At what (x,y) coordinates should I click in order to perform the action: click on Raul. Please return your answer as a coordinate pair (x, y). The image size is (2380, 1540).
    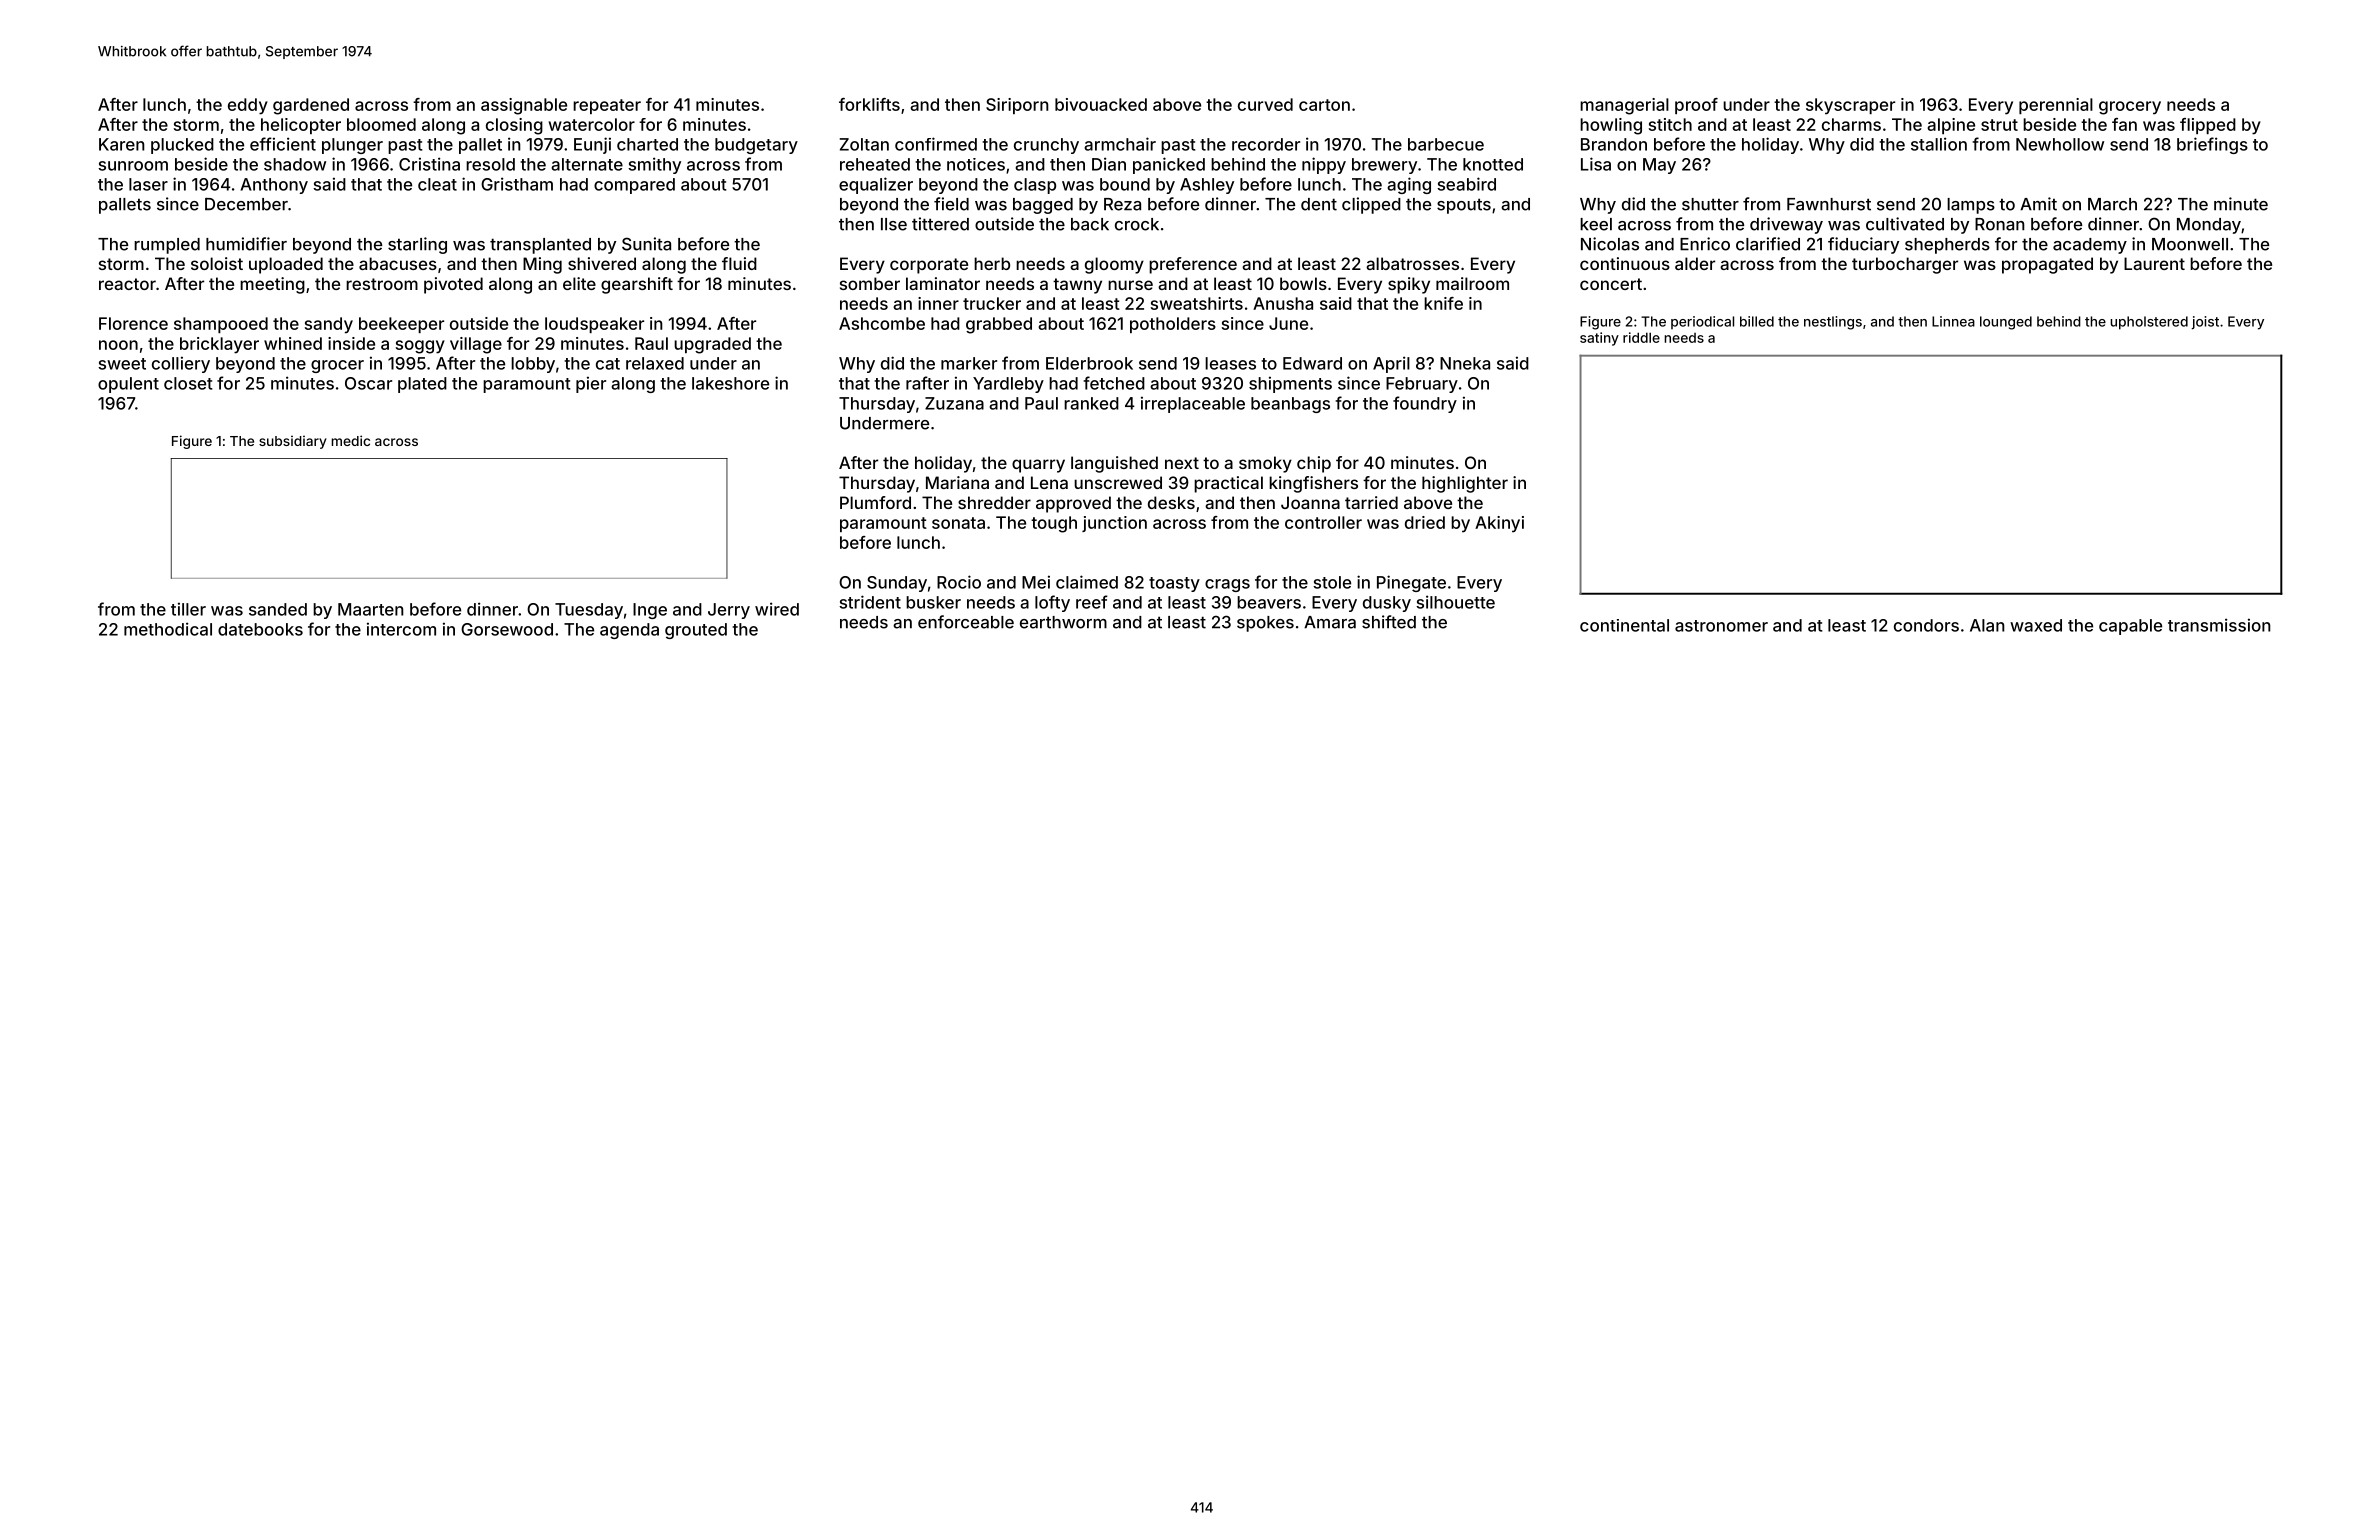
    Looking at the image, I should click on (651, 343).
